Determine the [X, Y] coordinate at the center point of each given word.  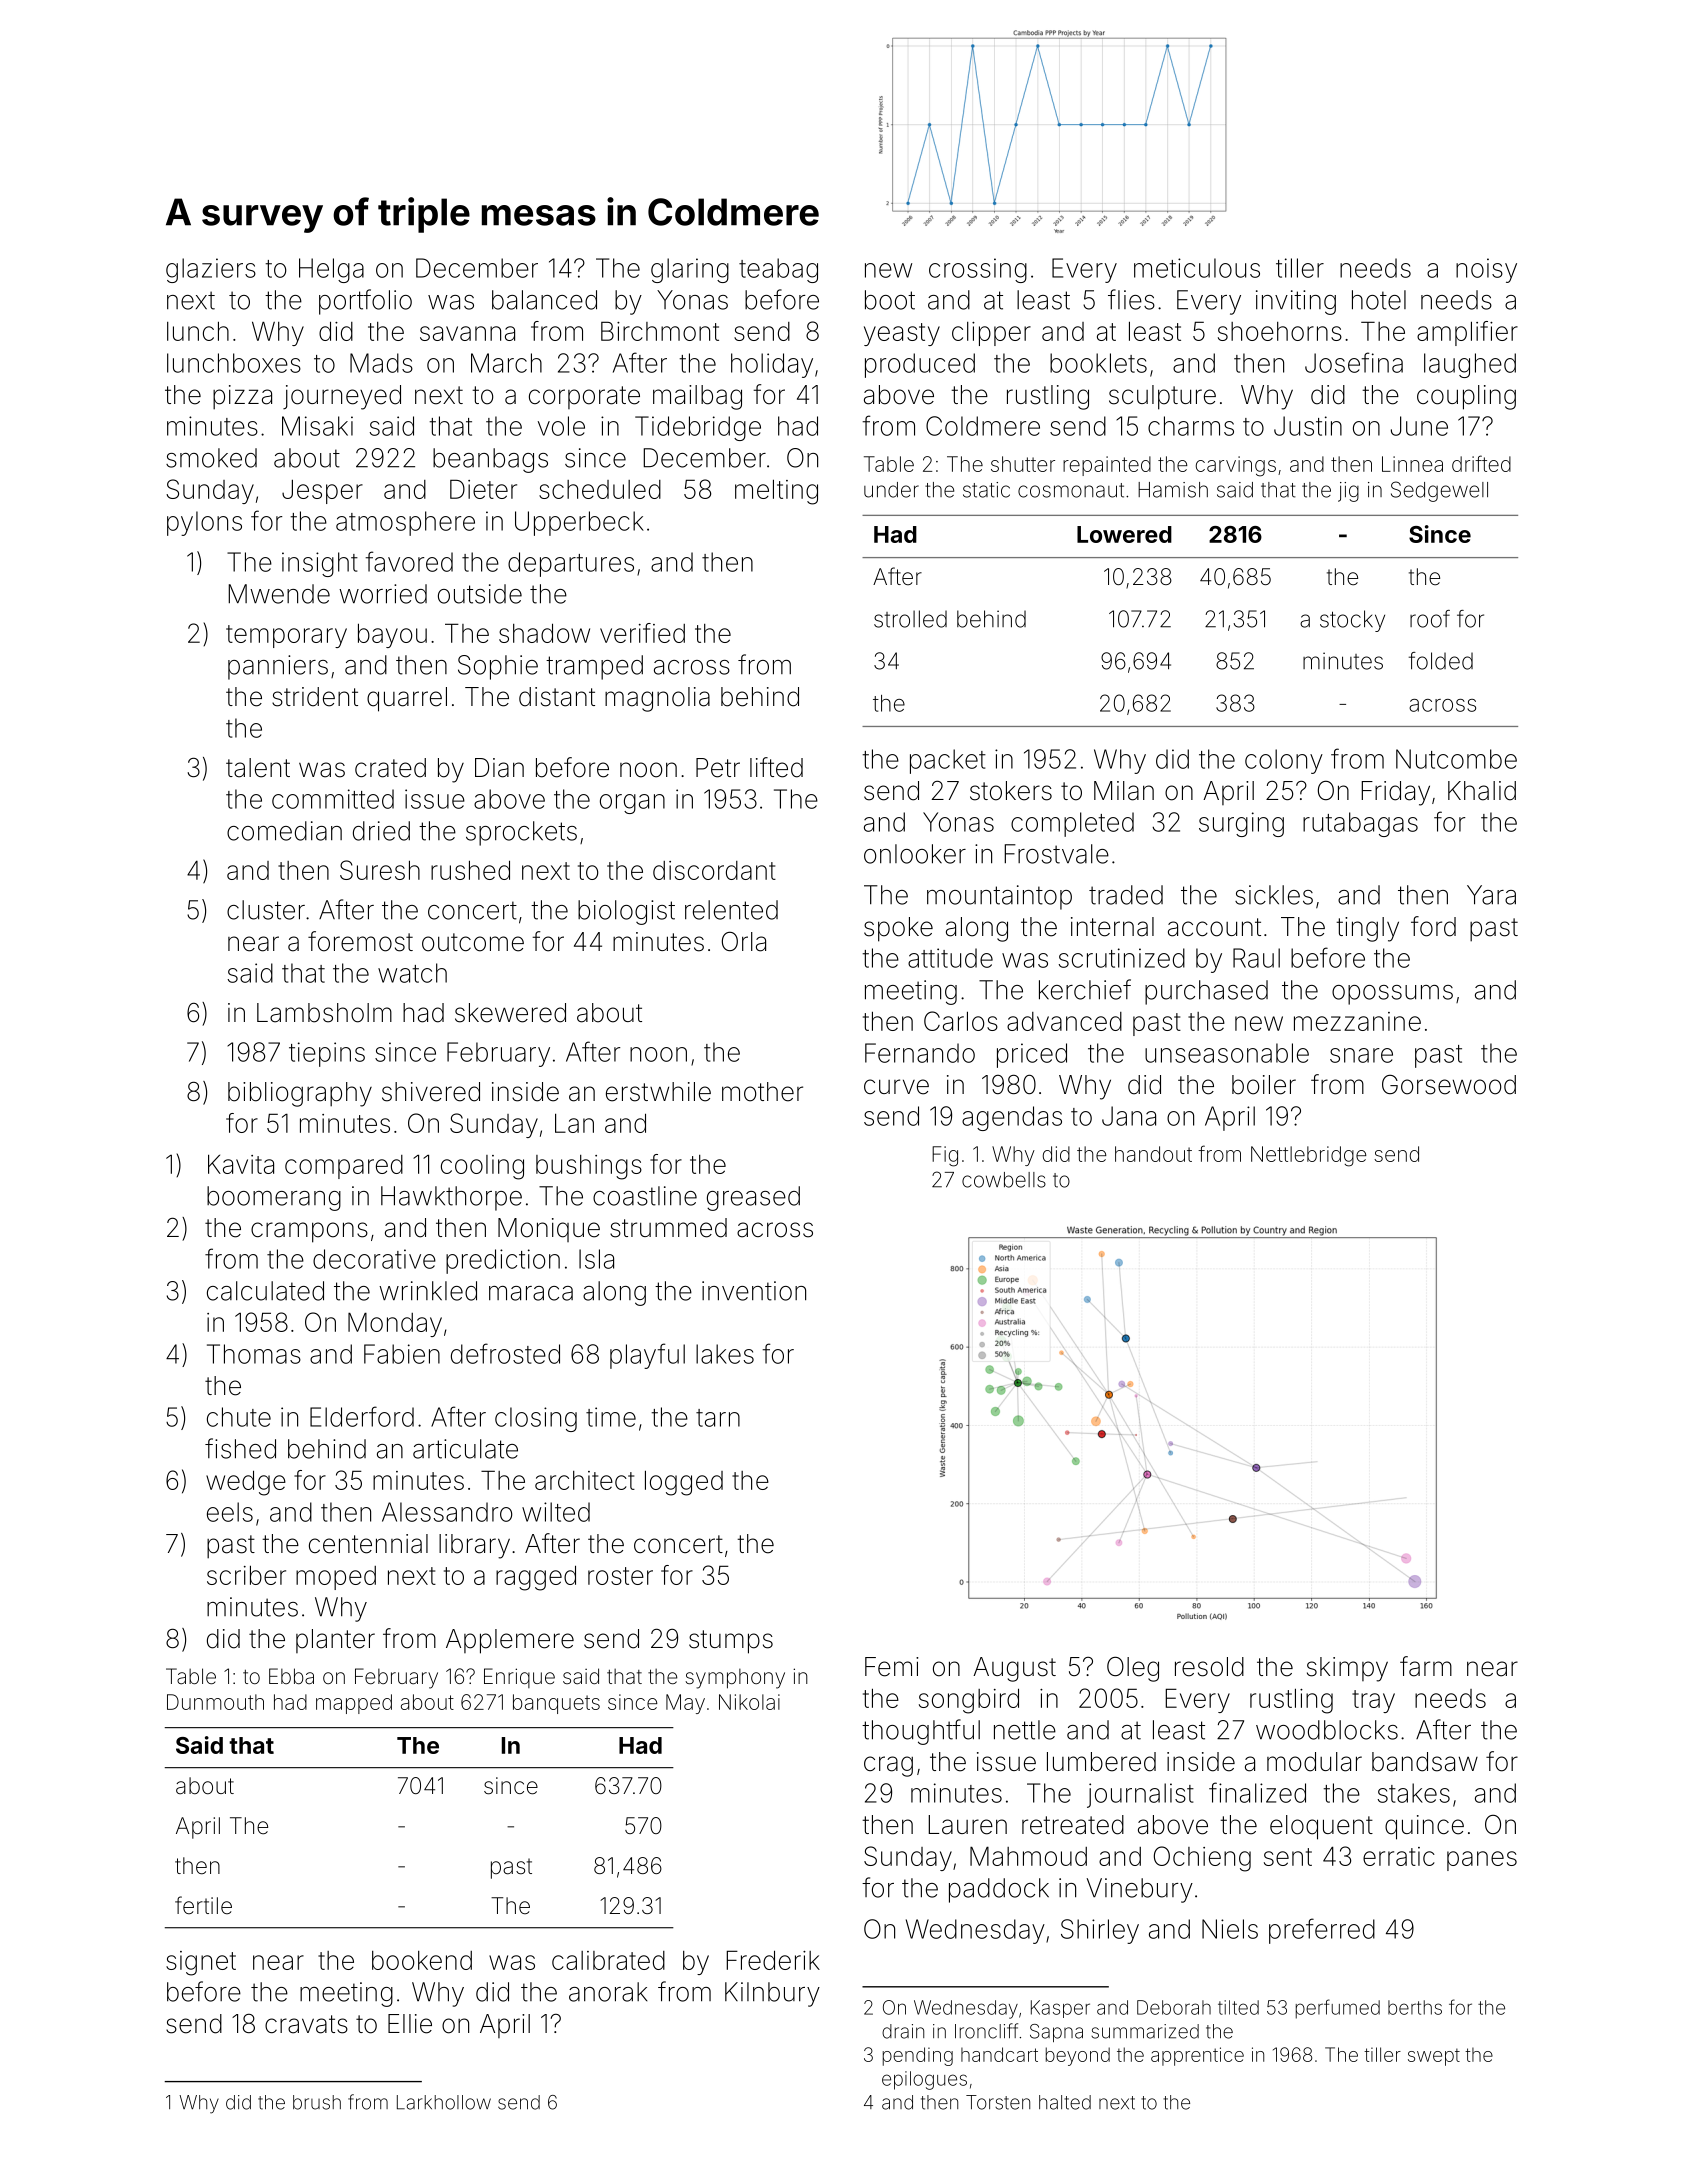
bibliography [300, 1094]
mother [762, 1092]
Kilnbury [772, 1994]
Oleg [1133, 1669]
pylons [204, 523]
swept [1434, 2057]
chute [239, 1417]
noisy [1486, 270]
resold [1209, 1667]
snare [1361, 1055]
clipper [991, 334]
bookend [422, 1960]
